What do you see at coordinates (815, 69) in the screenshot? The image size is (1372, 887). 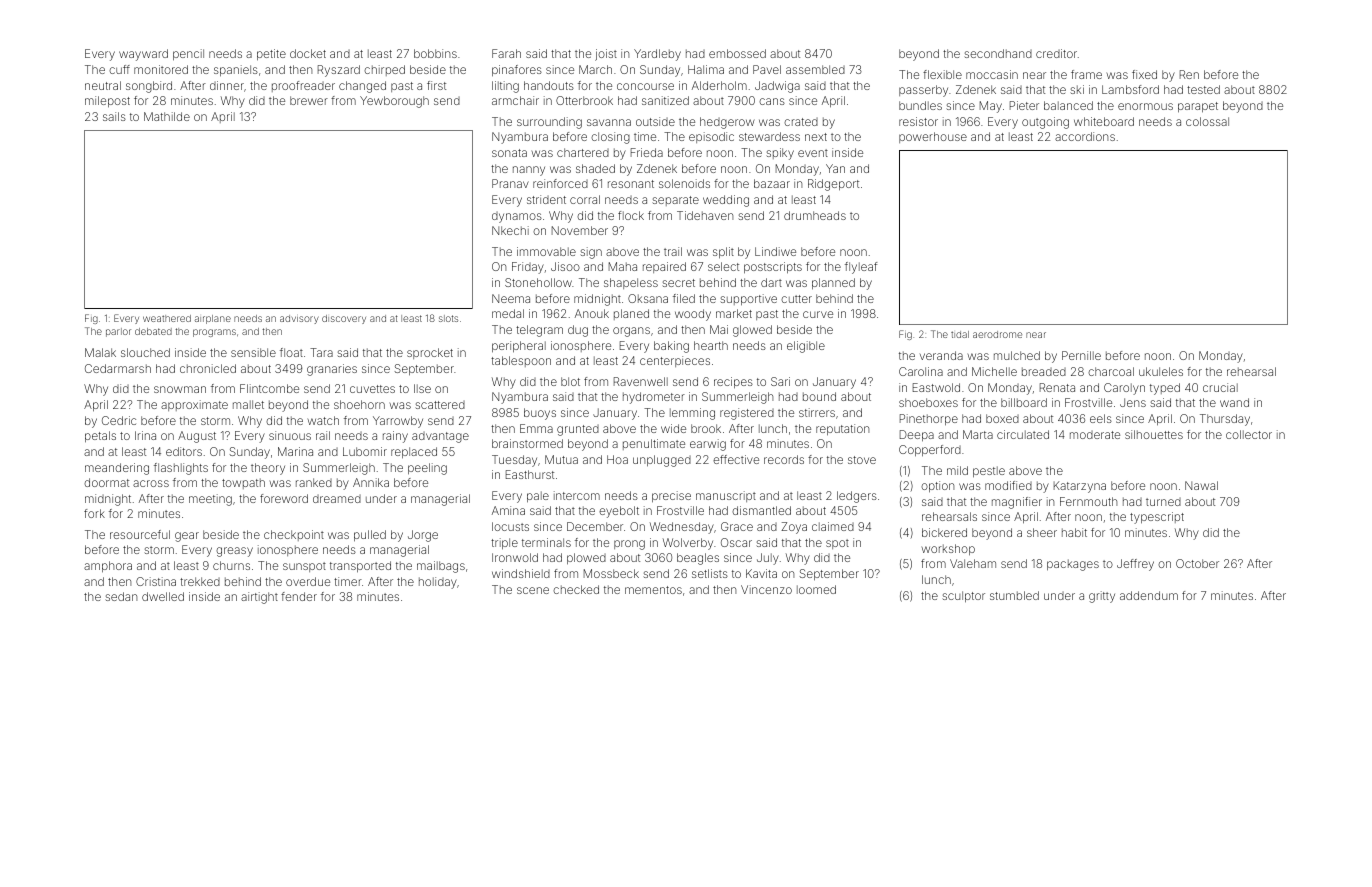 I see `assembled` at bounding box center [815, 69].
